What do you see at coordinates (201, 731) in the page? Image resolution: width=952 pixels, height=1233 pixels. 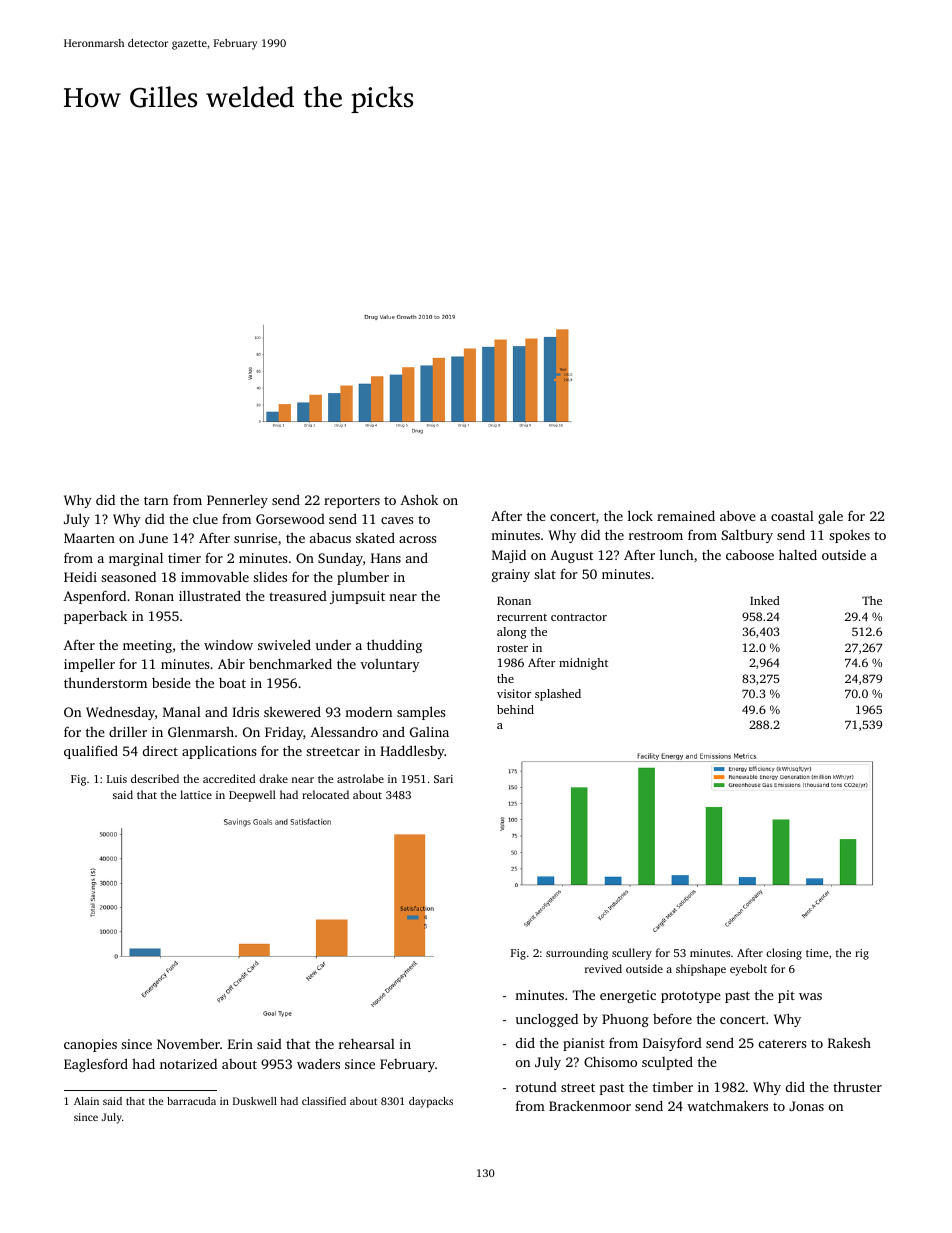 I see `Glenmarsh` at bounding box center [201, 731].
